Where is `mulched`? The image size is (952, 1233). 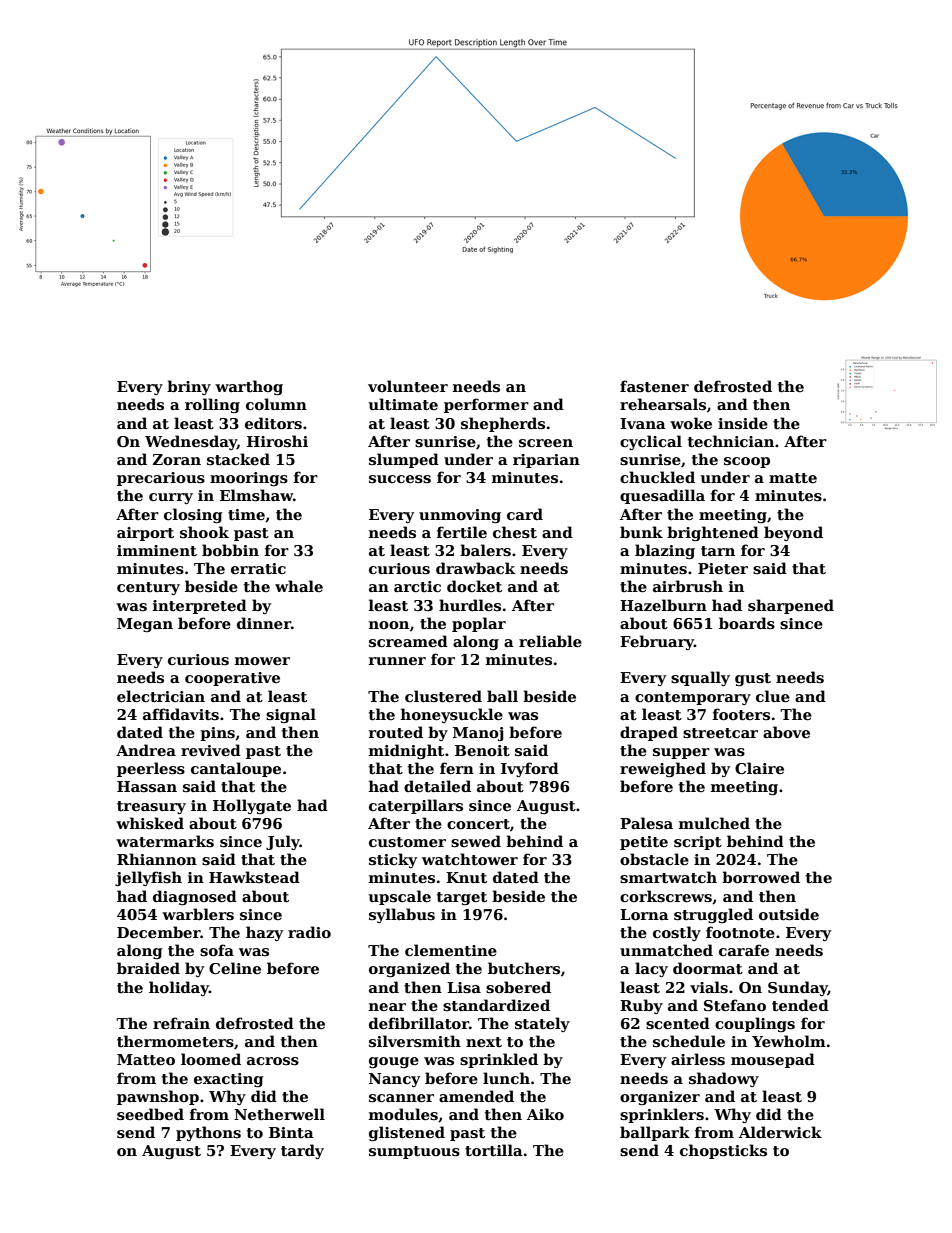 mulched is located at coordinates (714, 823).
